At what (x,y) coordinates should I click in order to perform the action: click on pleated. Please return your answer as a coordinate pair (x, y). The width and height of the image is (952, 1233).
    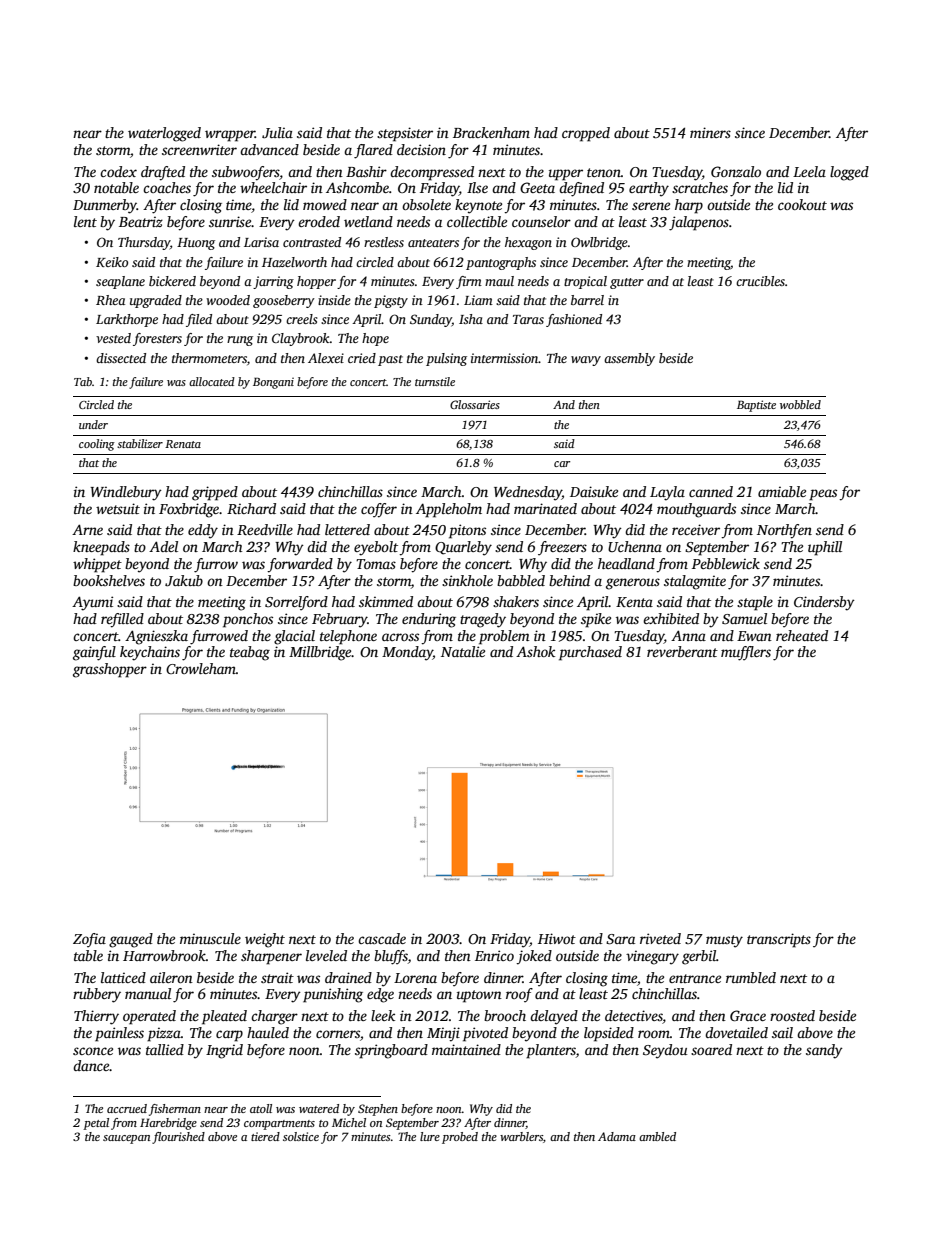
    Looking at the image, I should click on (224, 1017).
